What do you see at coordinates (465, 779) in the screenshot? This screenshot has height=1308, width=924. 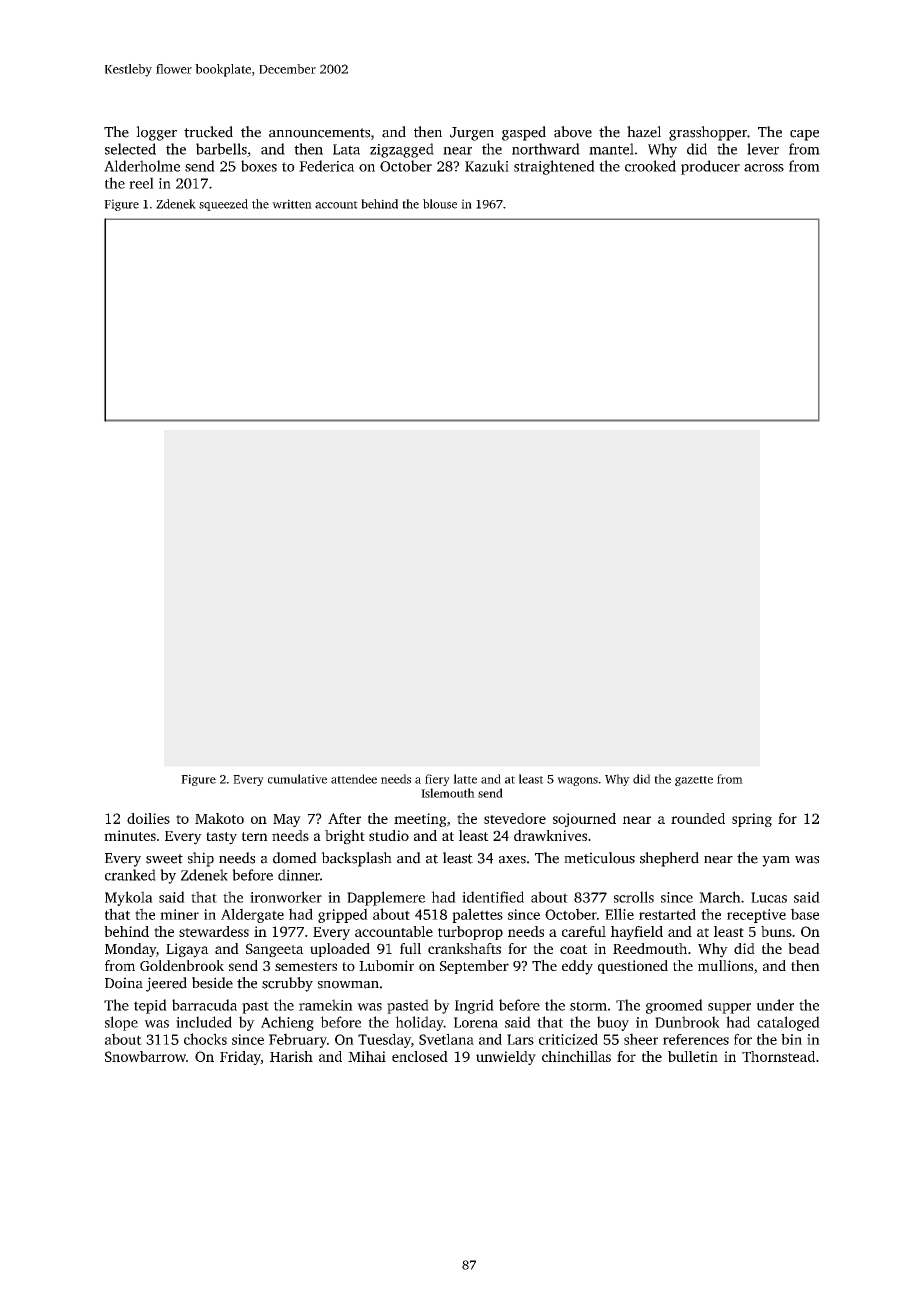 I see `latte` at bounding box center [465, 779].
